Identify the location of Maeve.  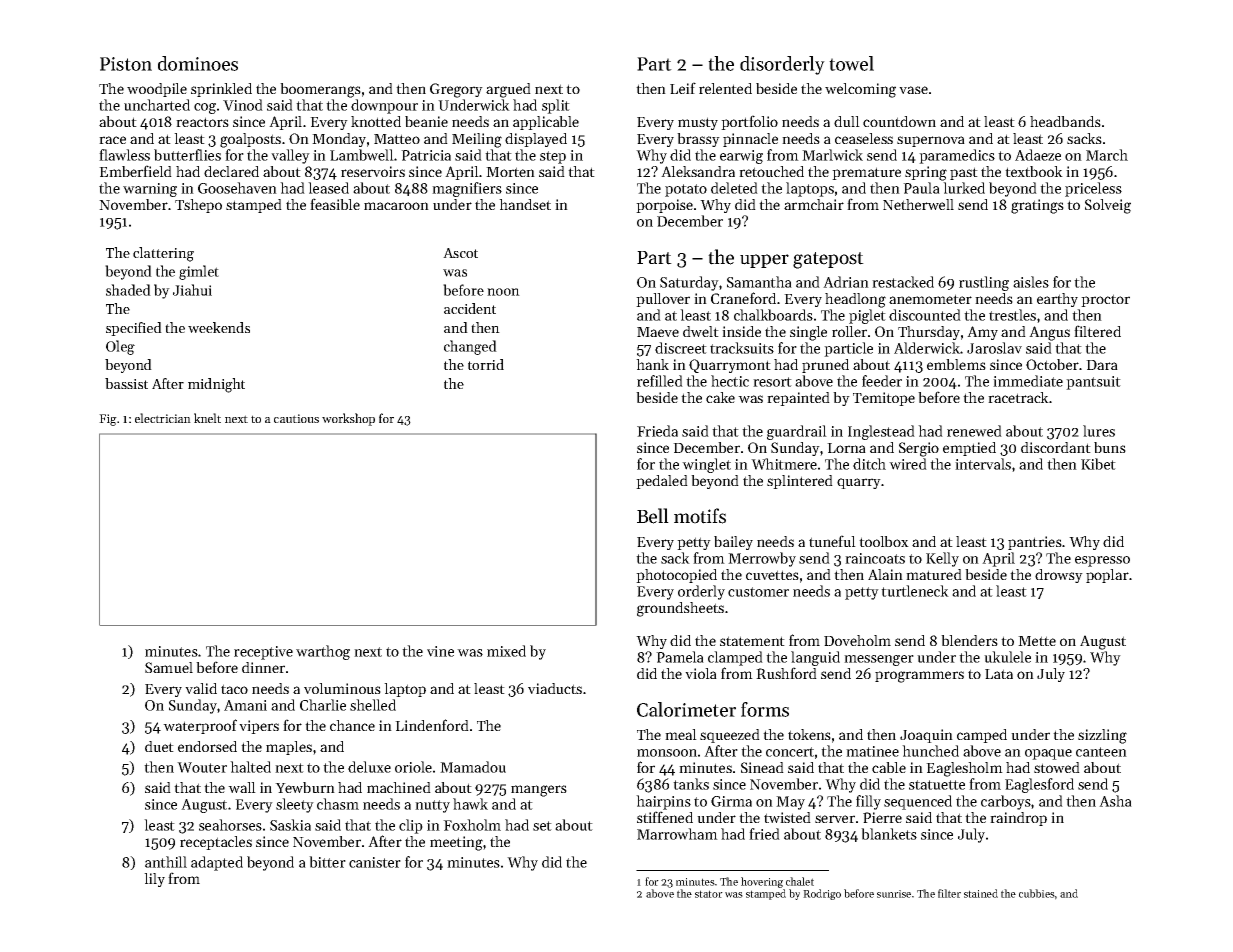
(658, 332).
